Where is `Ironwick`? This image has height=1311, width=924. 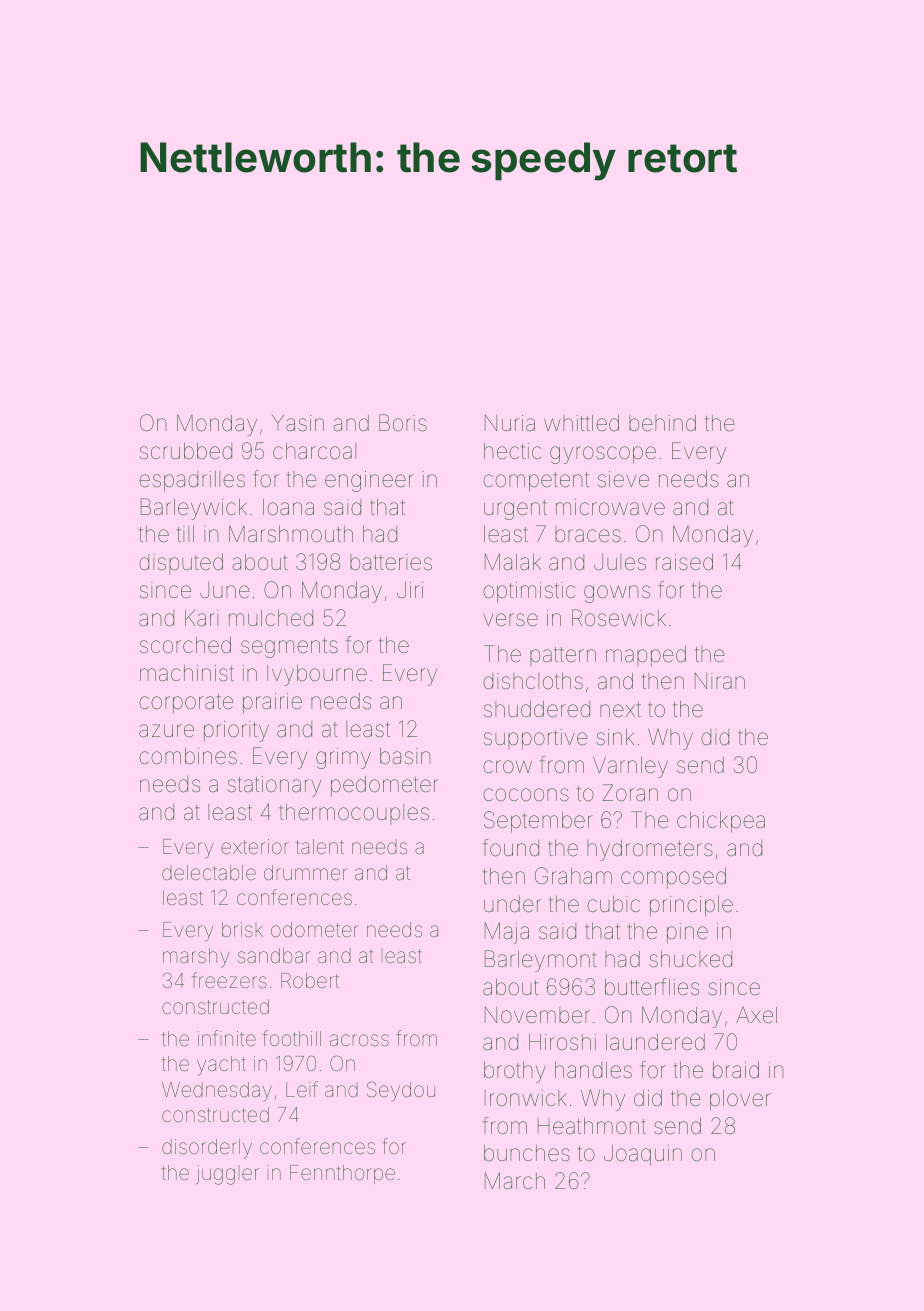 Ironwick is located at coordinates (526, 1098).
